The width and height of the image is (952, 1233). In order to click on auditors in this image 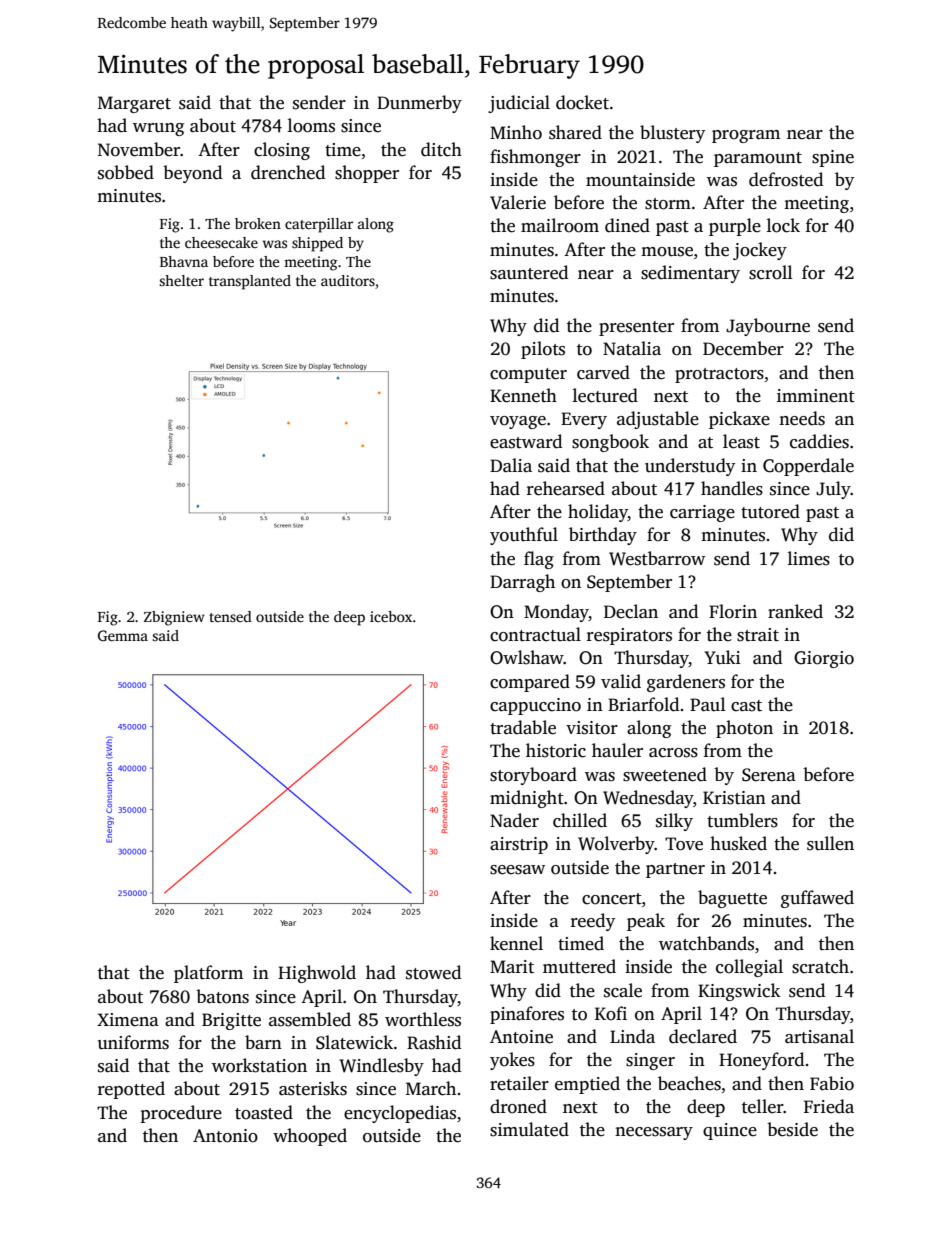, I will do `click(348, 280)`.
